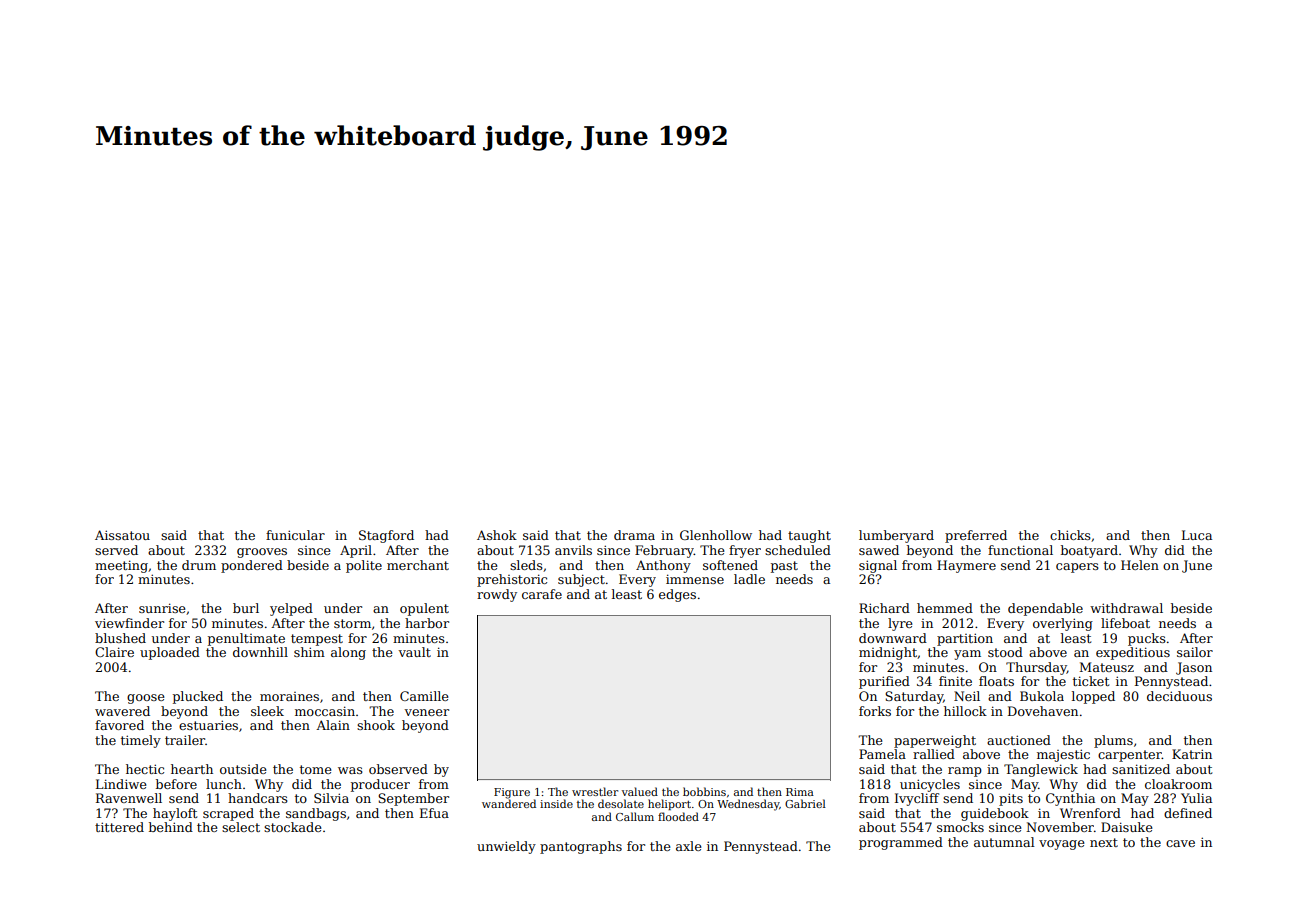 The image size is (1308, 924). Describe the element at coordinates (1070, 535) in the image. I see `chicks` at that location.
